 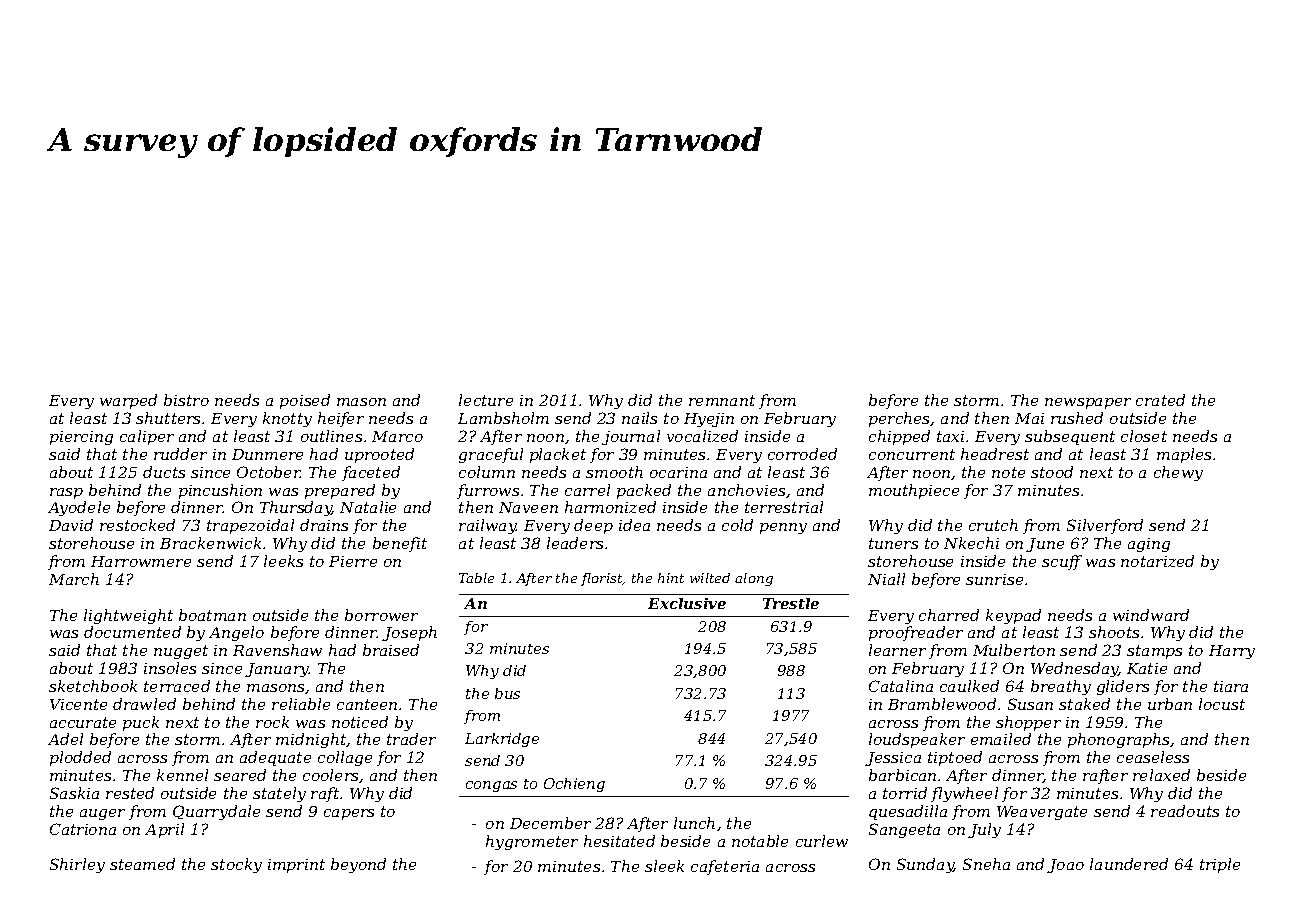 What do you see at coordinates (949, 615) in the screenshot?
I see `charred` at bounding box center [949, 615].
